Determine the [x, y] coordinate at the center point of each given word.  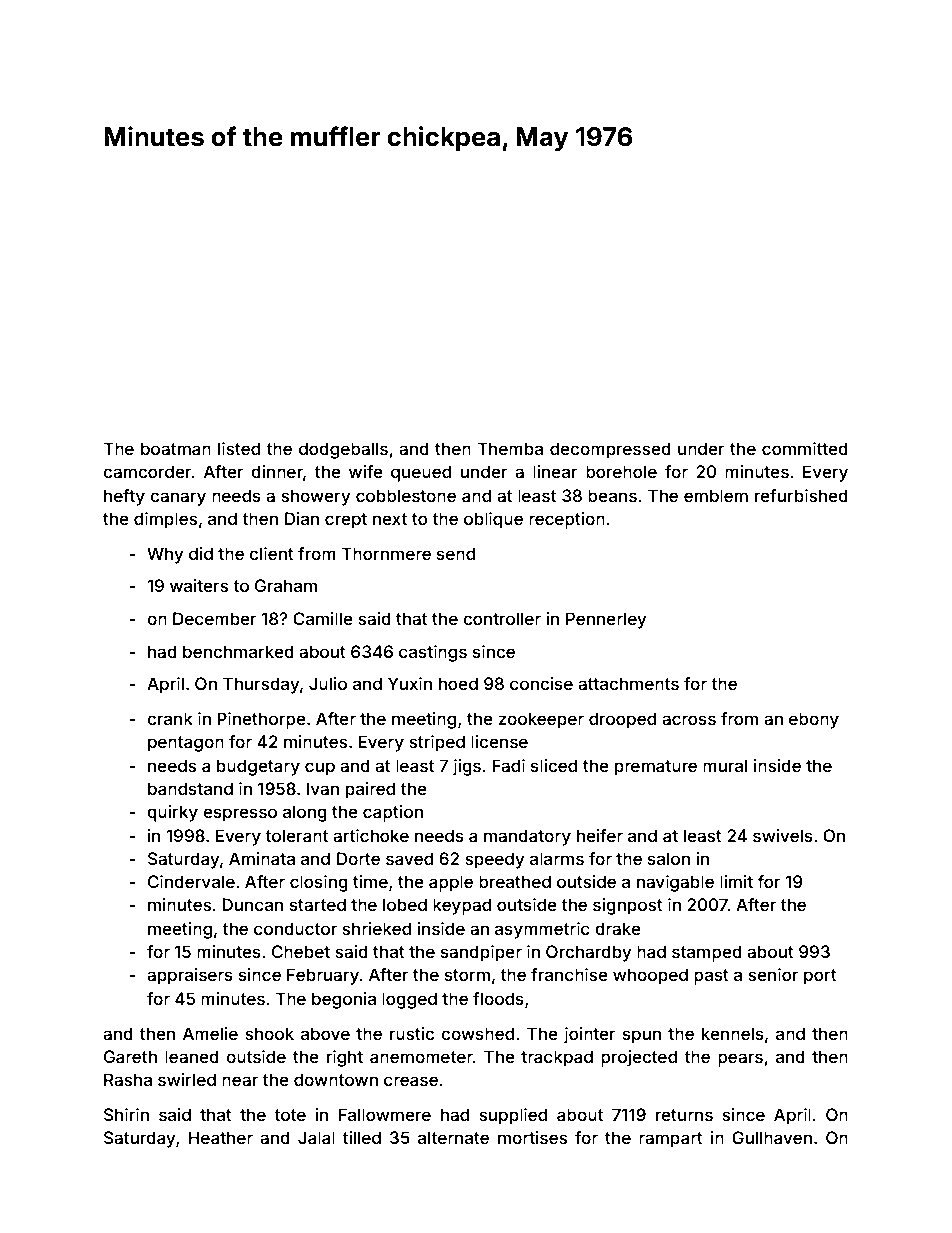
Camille [323, 618]
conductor [295, 928]
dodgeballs [343, 450]
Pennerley [606, 620]
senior [773, 974]
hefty [124, 497]
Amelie [210, 1033]
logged [409, 1000]
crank [170, 718]
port [820, 977]
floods [498, 998]
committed [805, 448]
